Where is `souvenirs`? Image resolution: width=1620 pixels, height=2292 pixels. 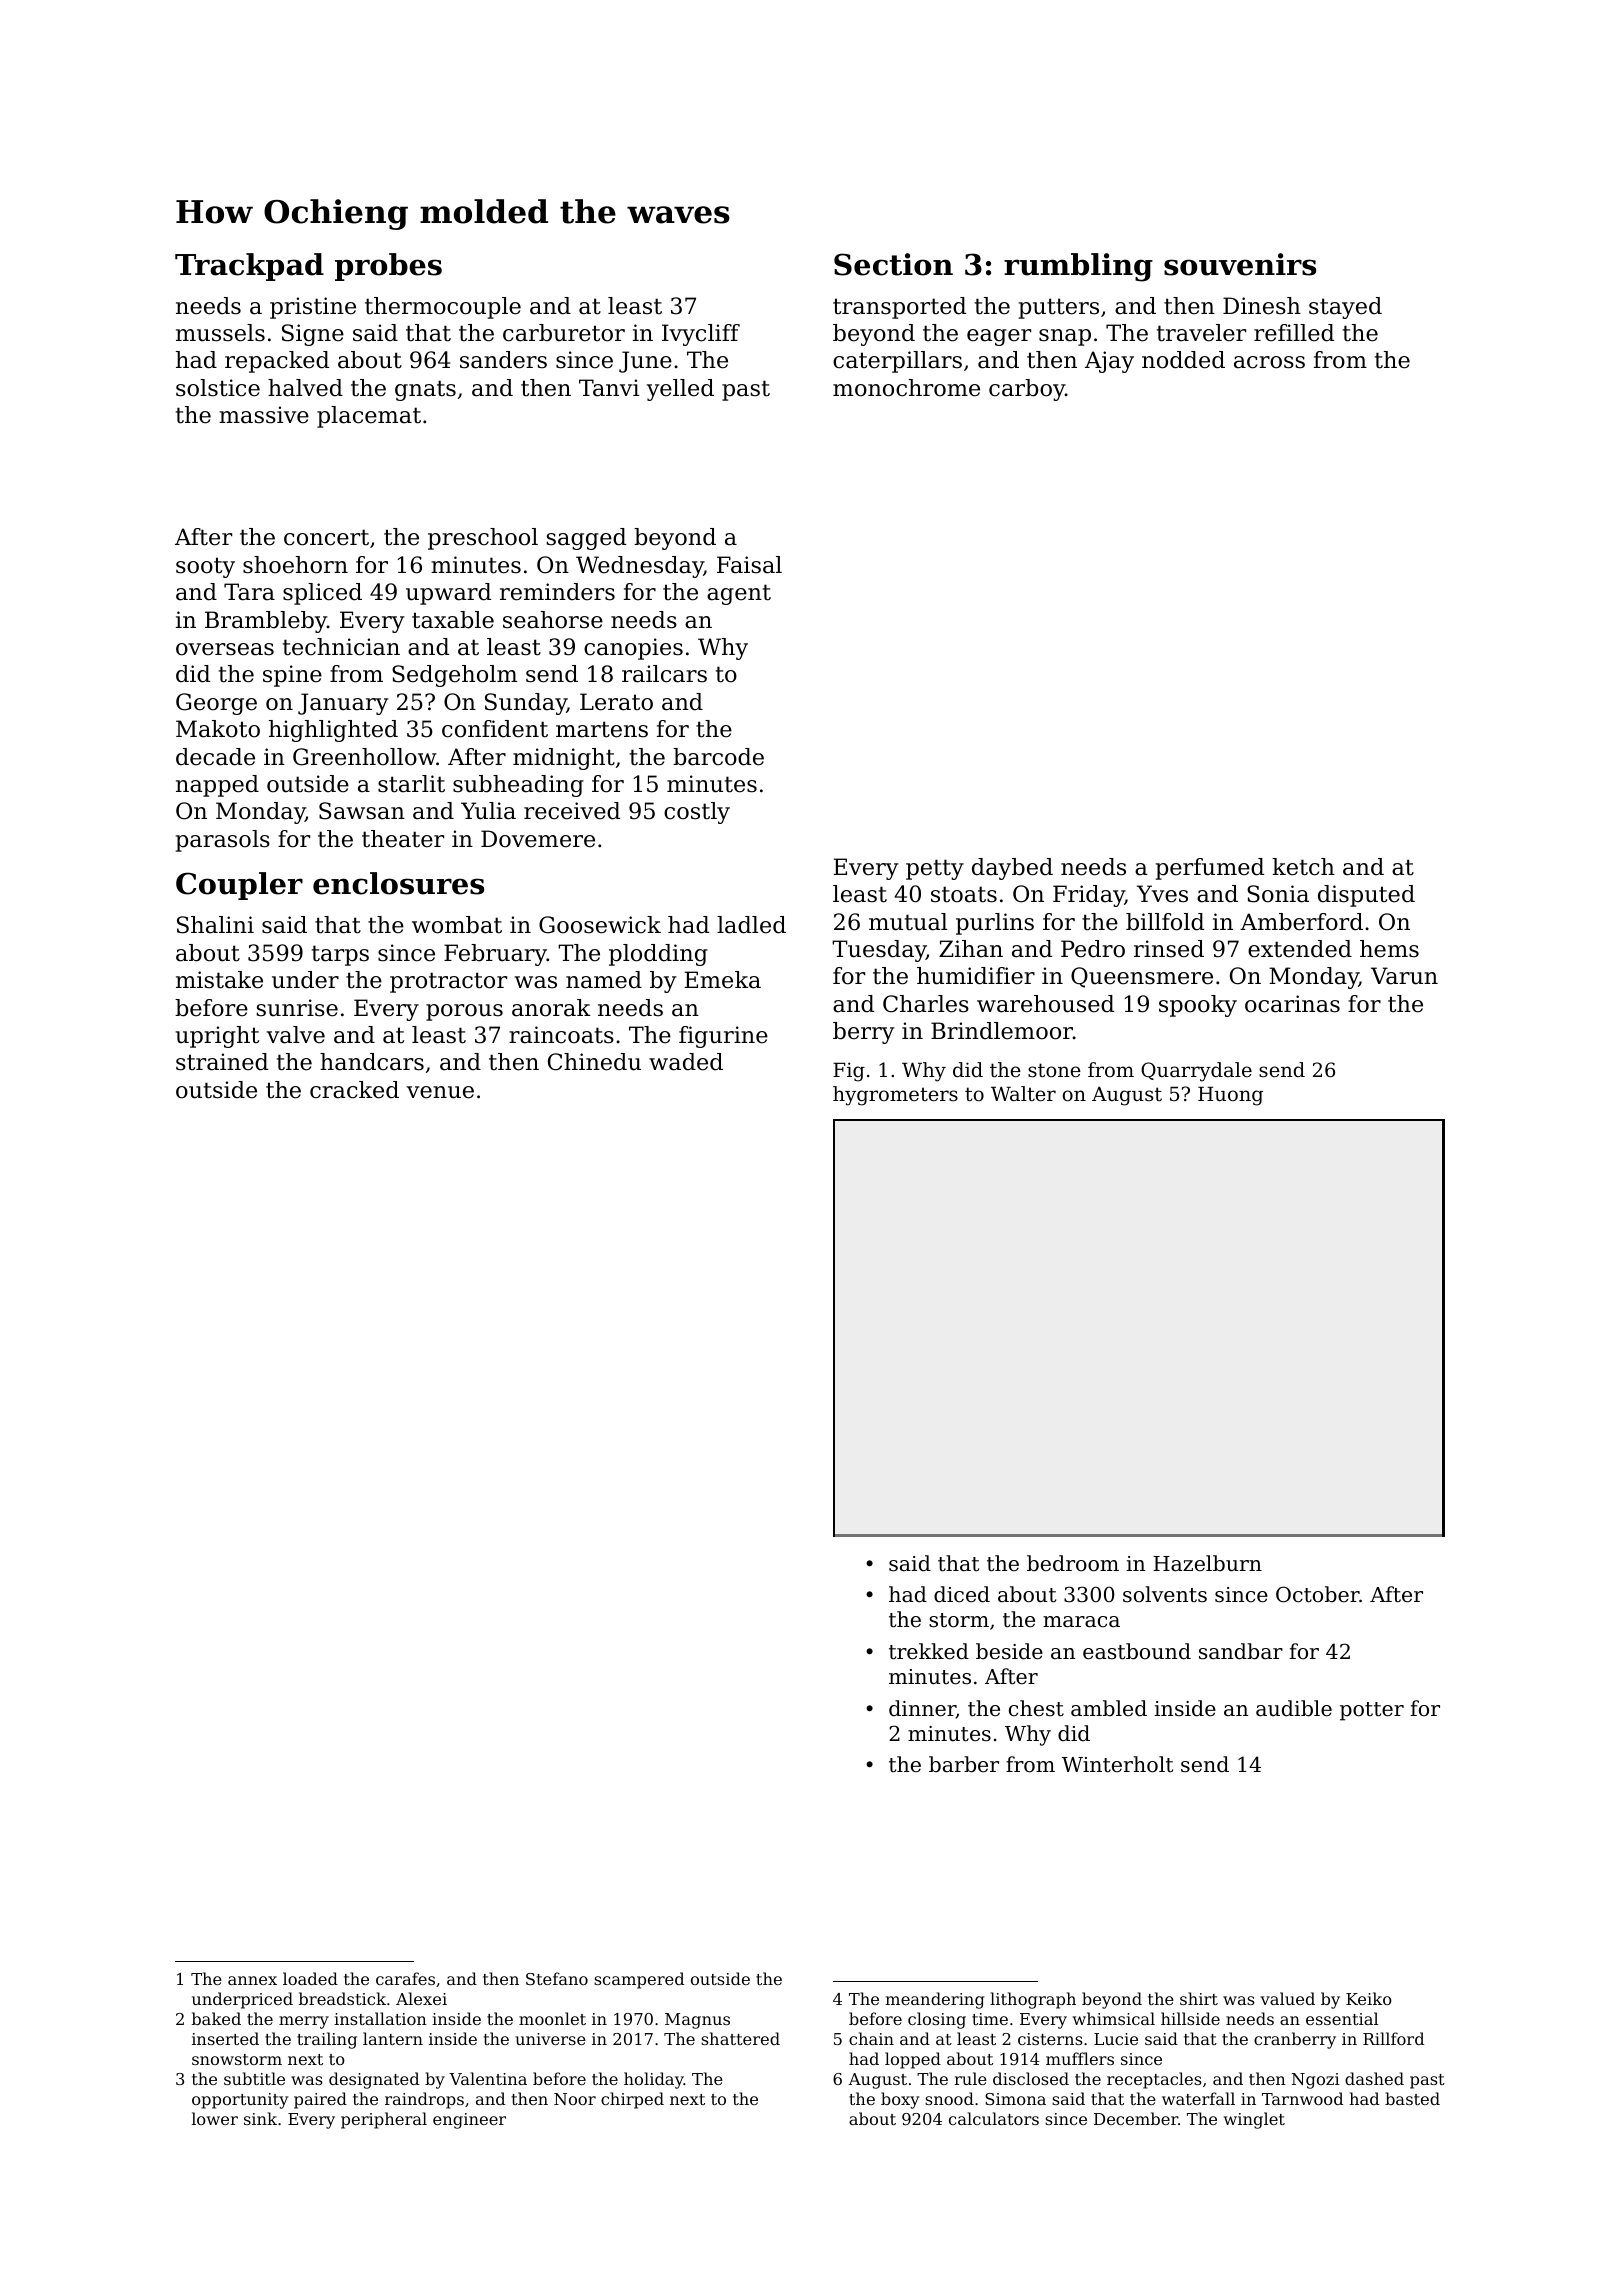 souvenirs is located at coordinates (1240, 264).
